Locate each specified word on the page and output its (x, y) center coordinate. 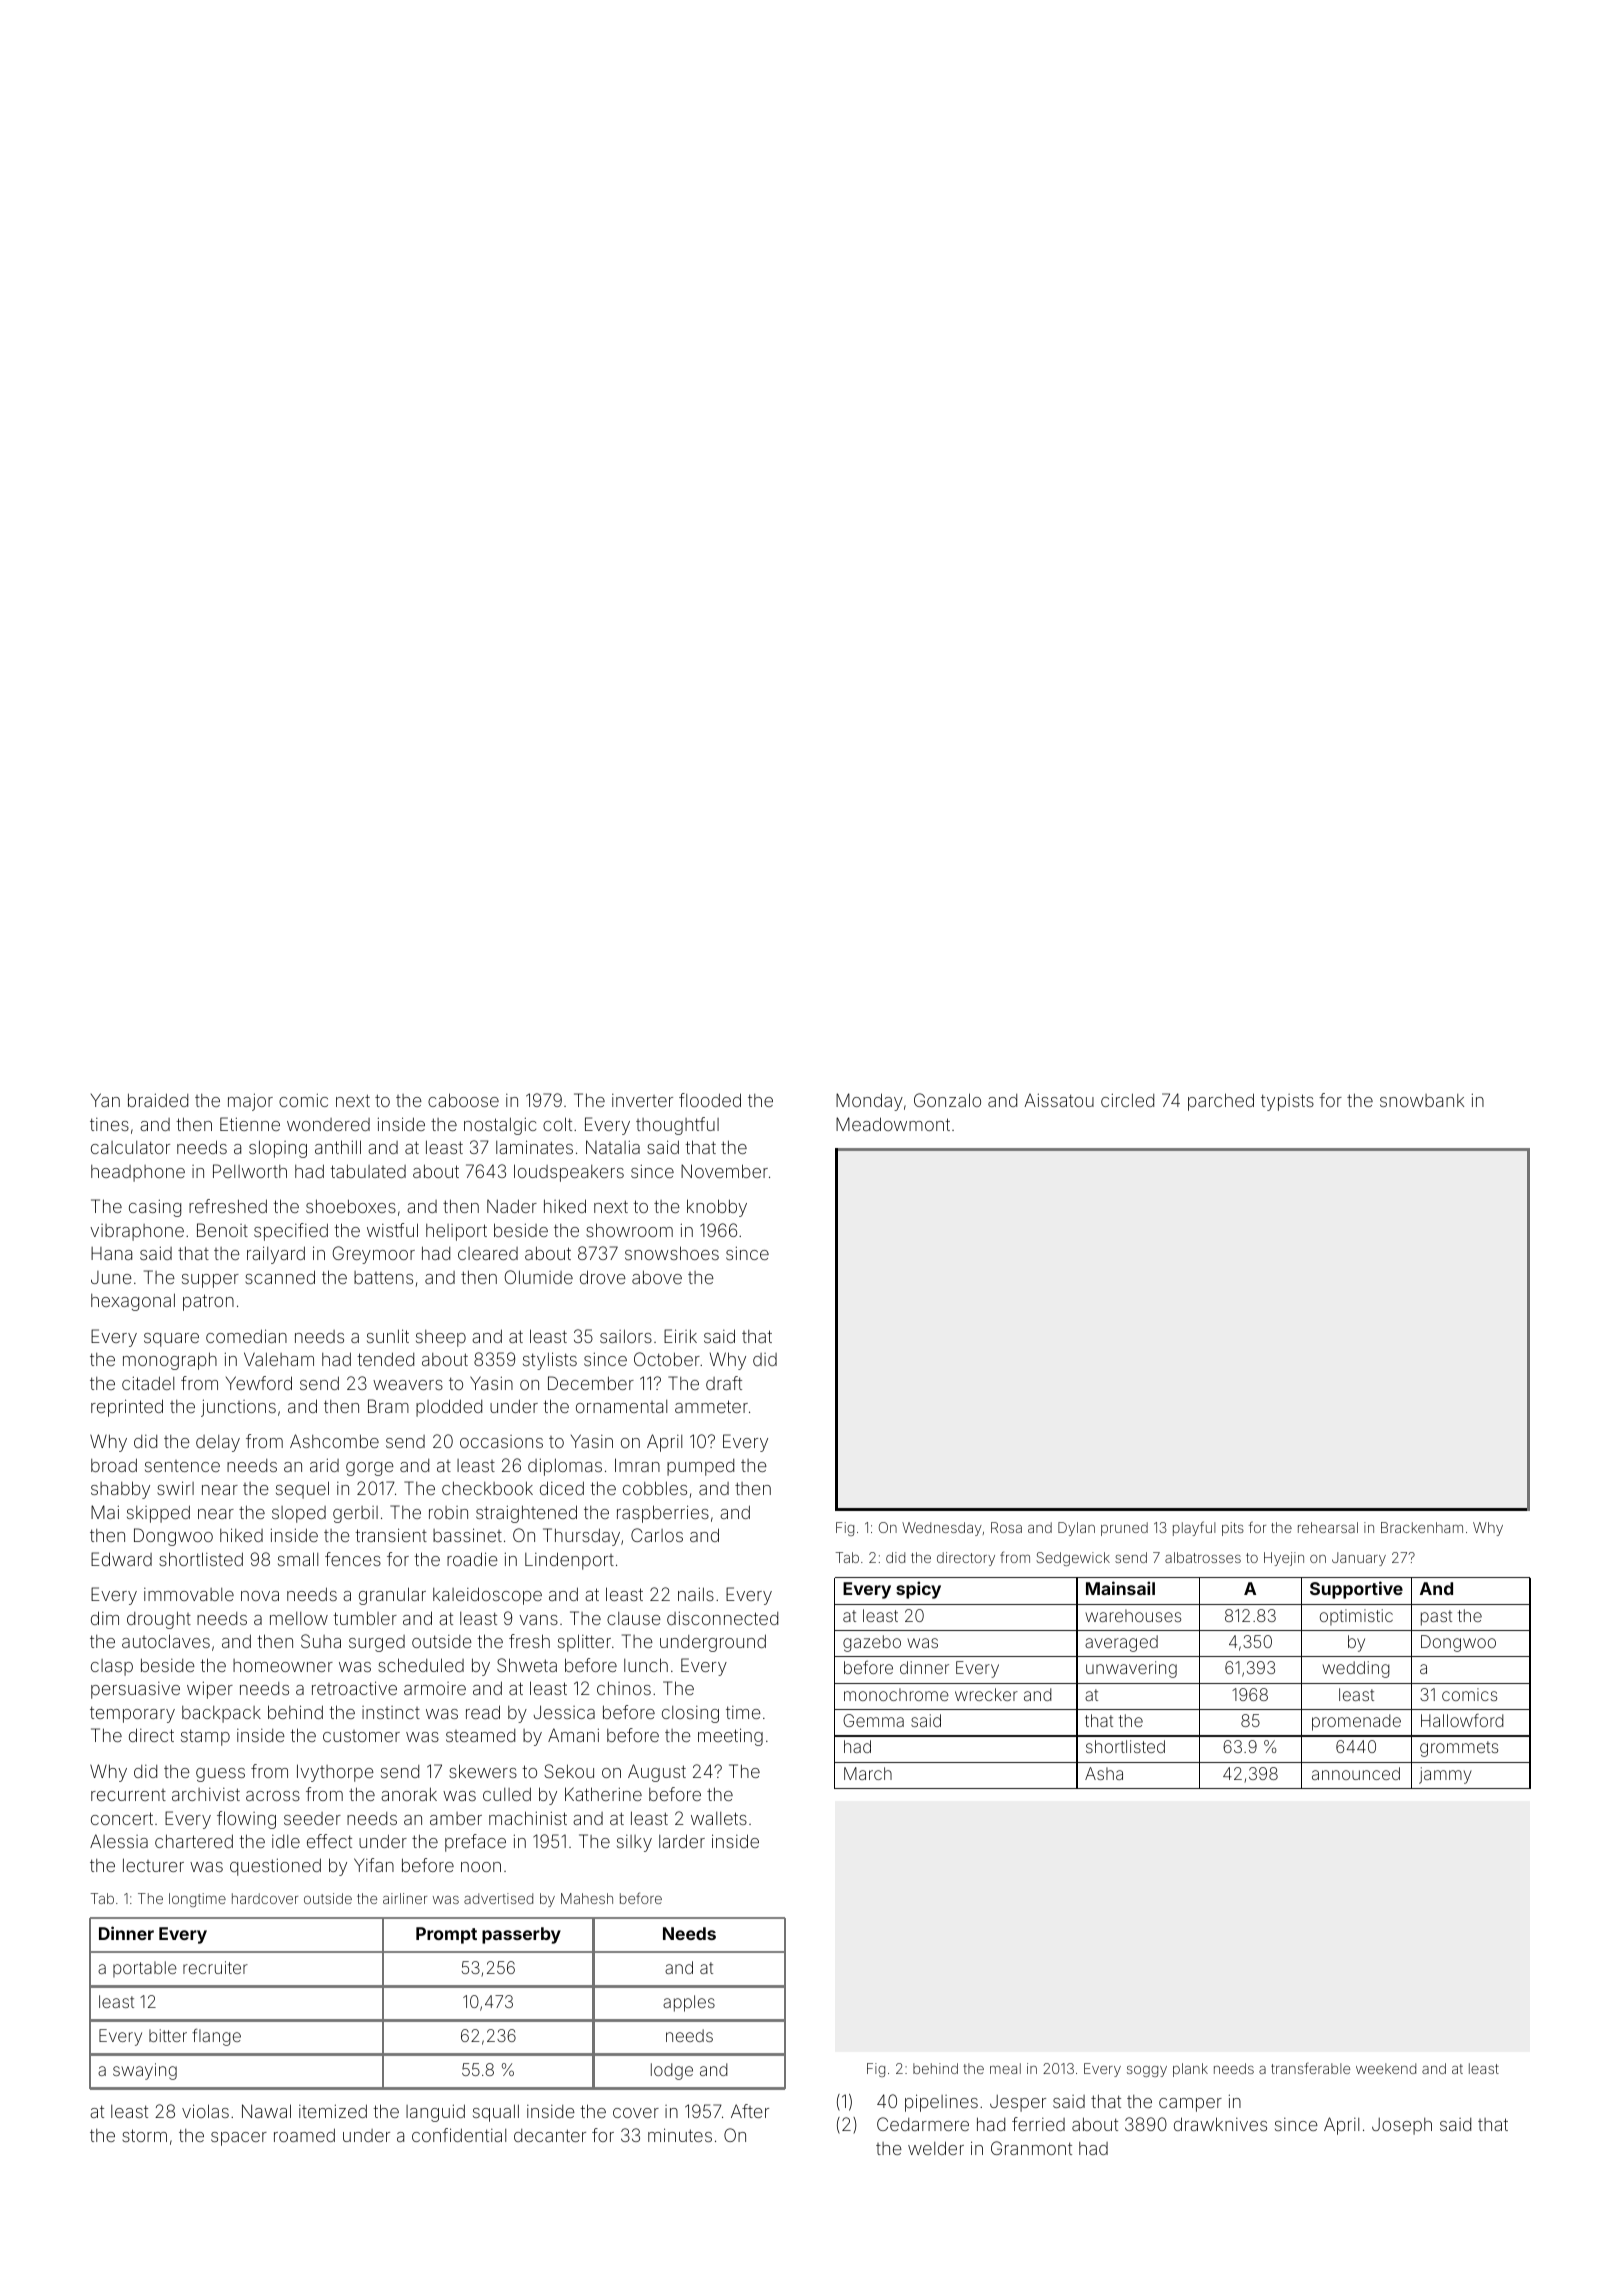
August (657, 1773)
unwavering (1131, 1669)
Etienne (250, 1124)
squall (496, 2113)
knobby (717, 1208)
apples (689, 2003)
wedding (1356, 1669)
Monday (869, 1102)
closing (690, 1714)
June (111, 1277)
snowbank (1422, 1100)
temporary (132, 1714)
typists (1287, 1102)
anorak (409, 1794)
